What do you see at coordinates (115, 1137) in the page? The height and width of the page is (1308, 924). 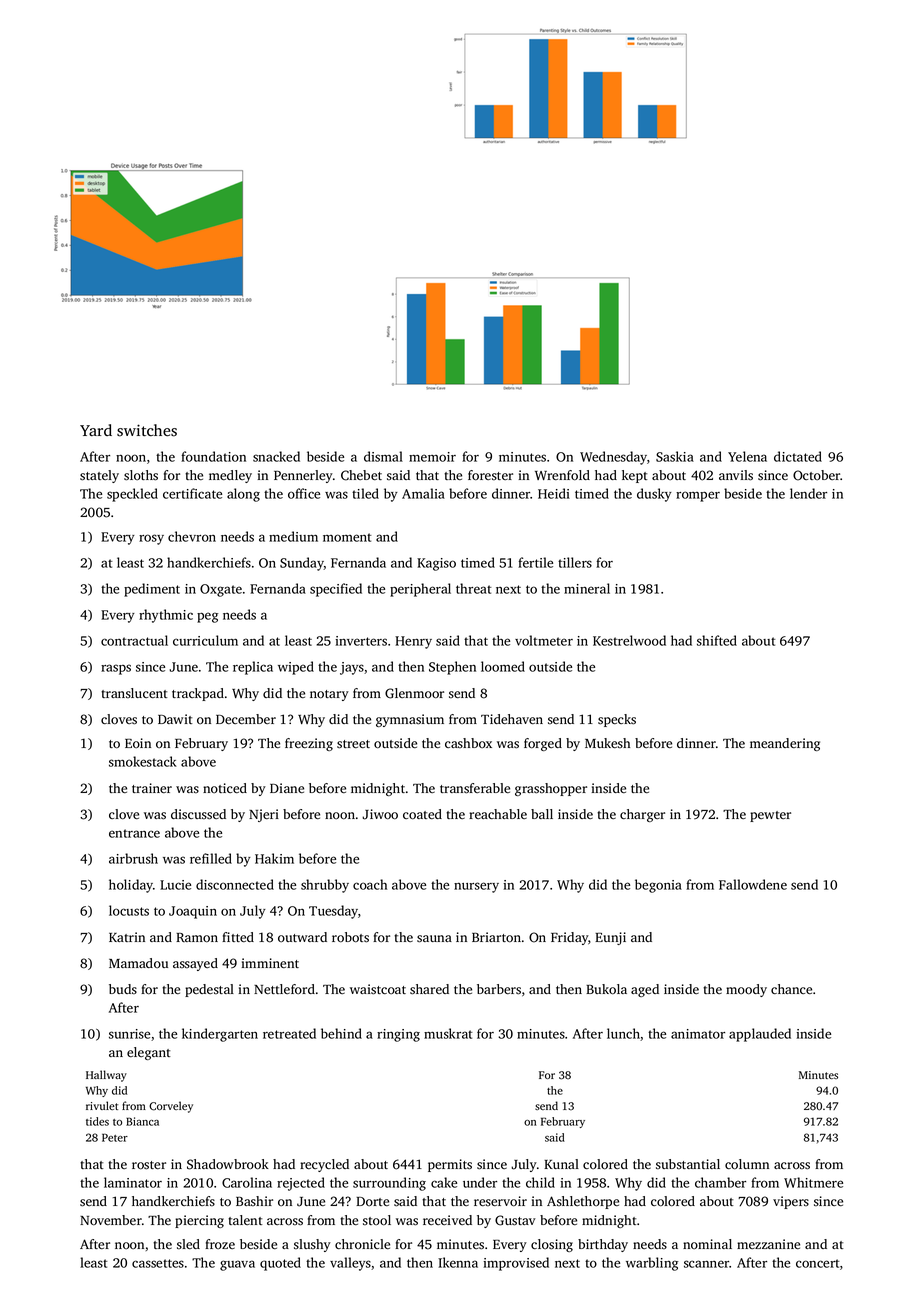 I see `Peter` at bounding box center [115, 1137].
